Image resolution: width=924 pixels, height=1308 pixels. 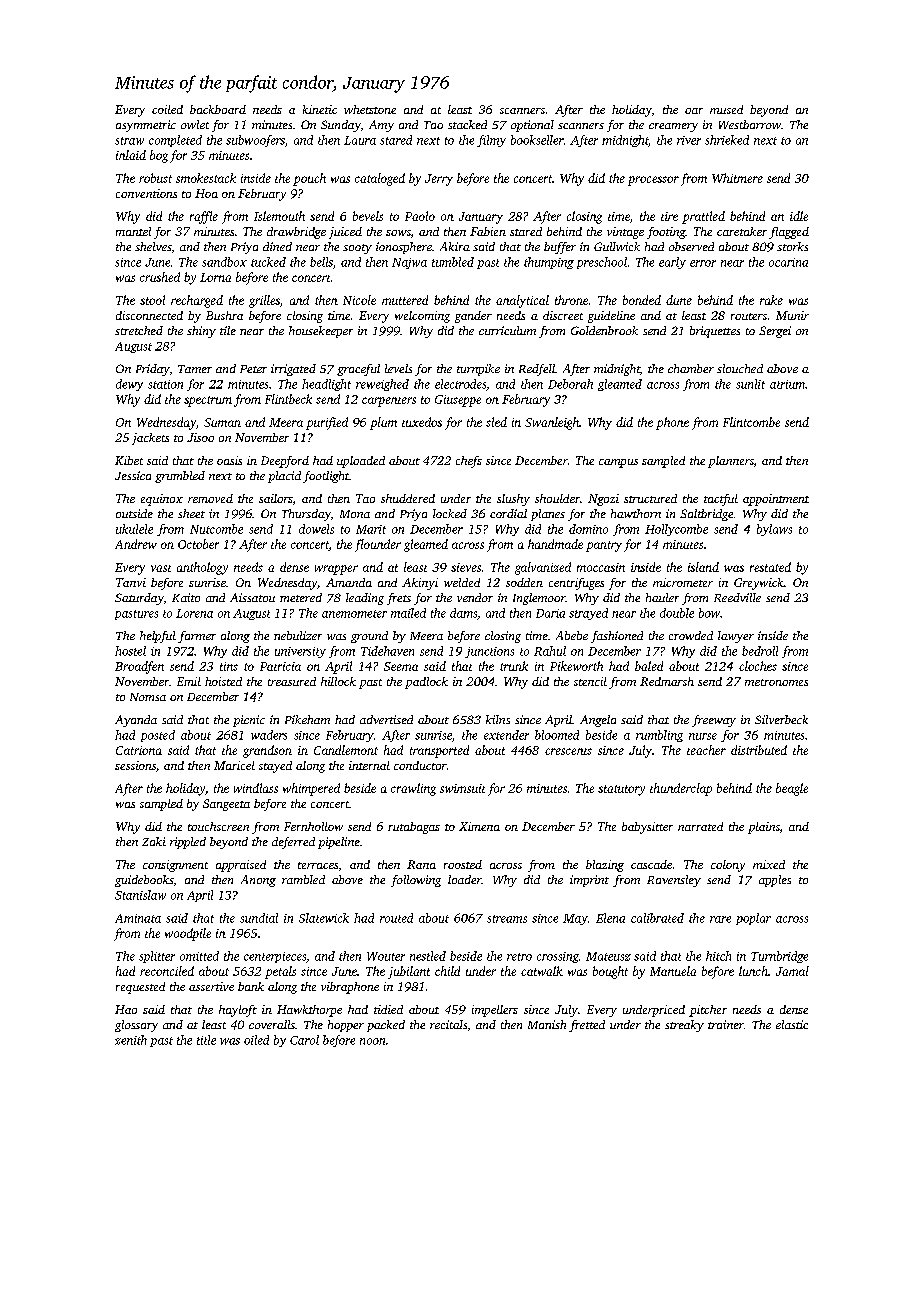 I want to click on owlet, so click(x=195, y=124).
